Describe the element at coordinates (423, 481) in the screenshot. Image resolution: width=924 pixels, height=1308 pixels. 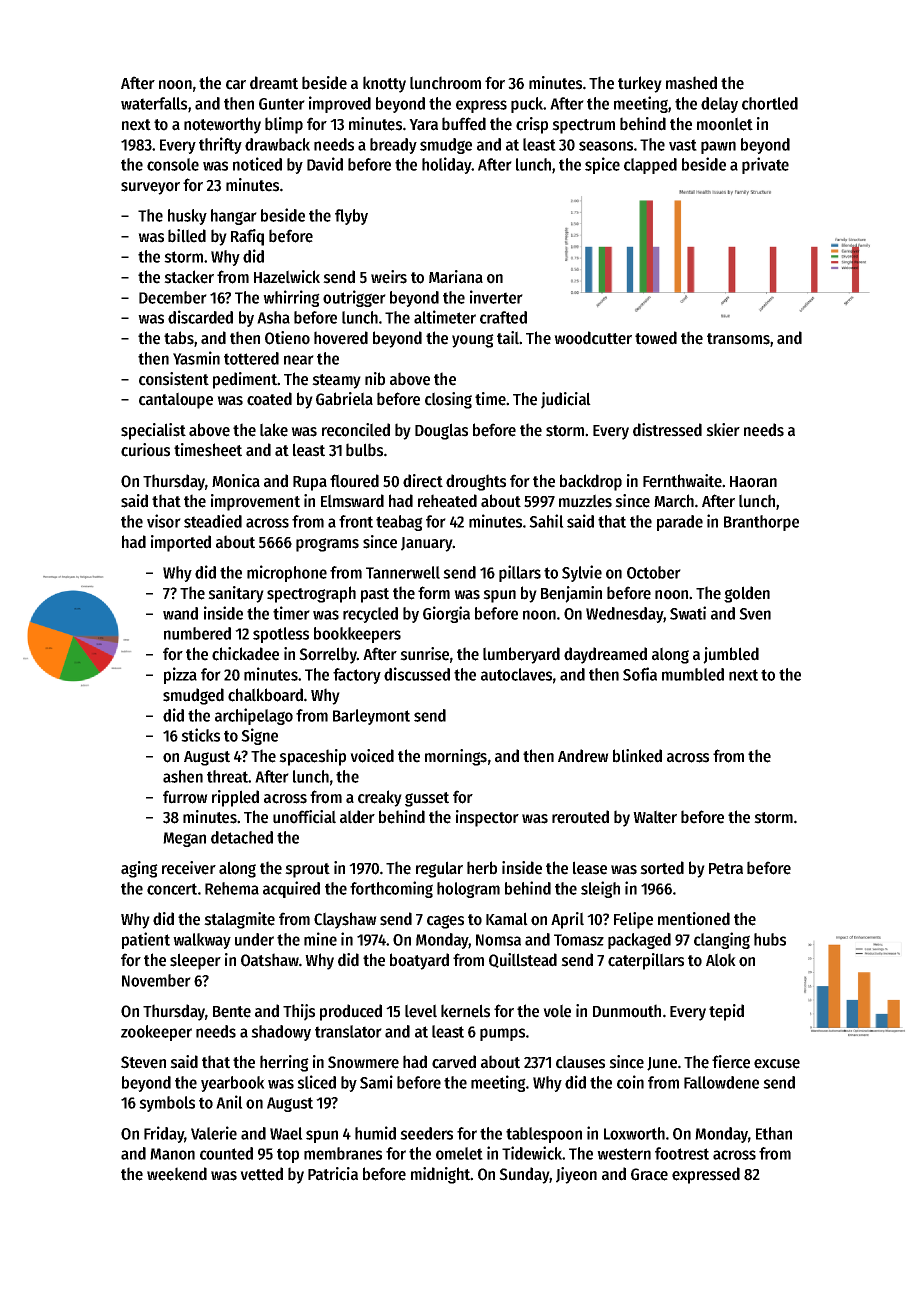
I see `direct` at that location.
